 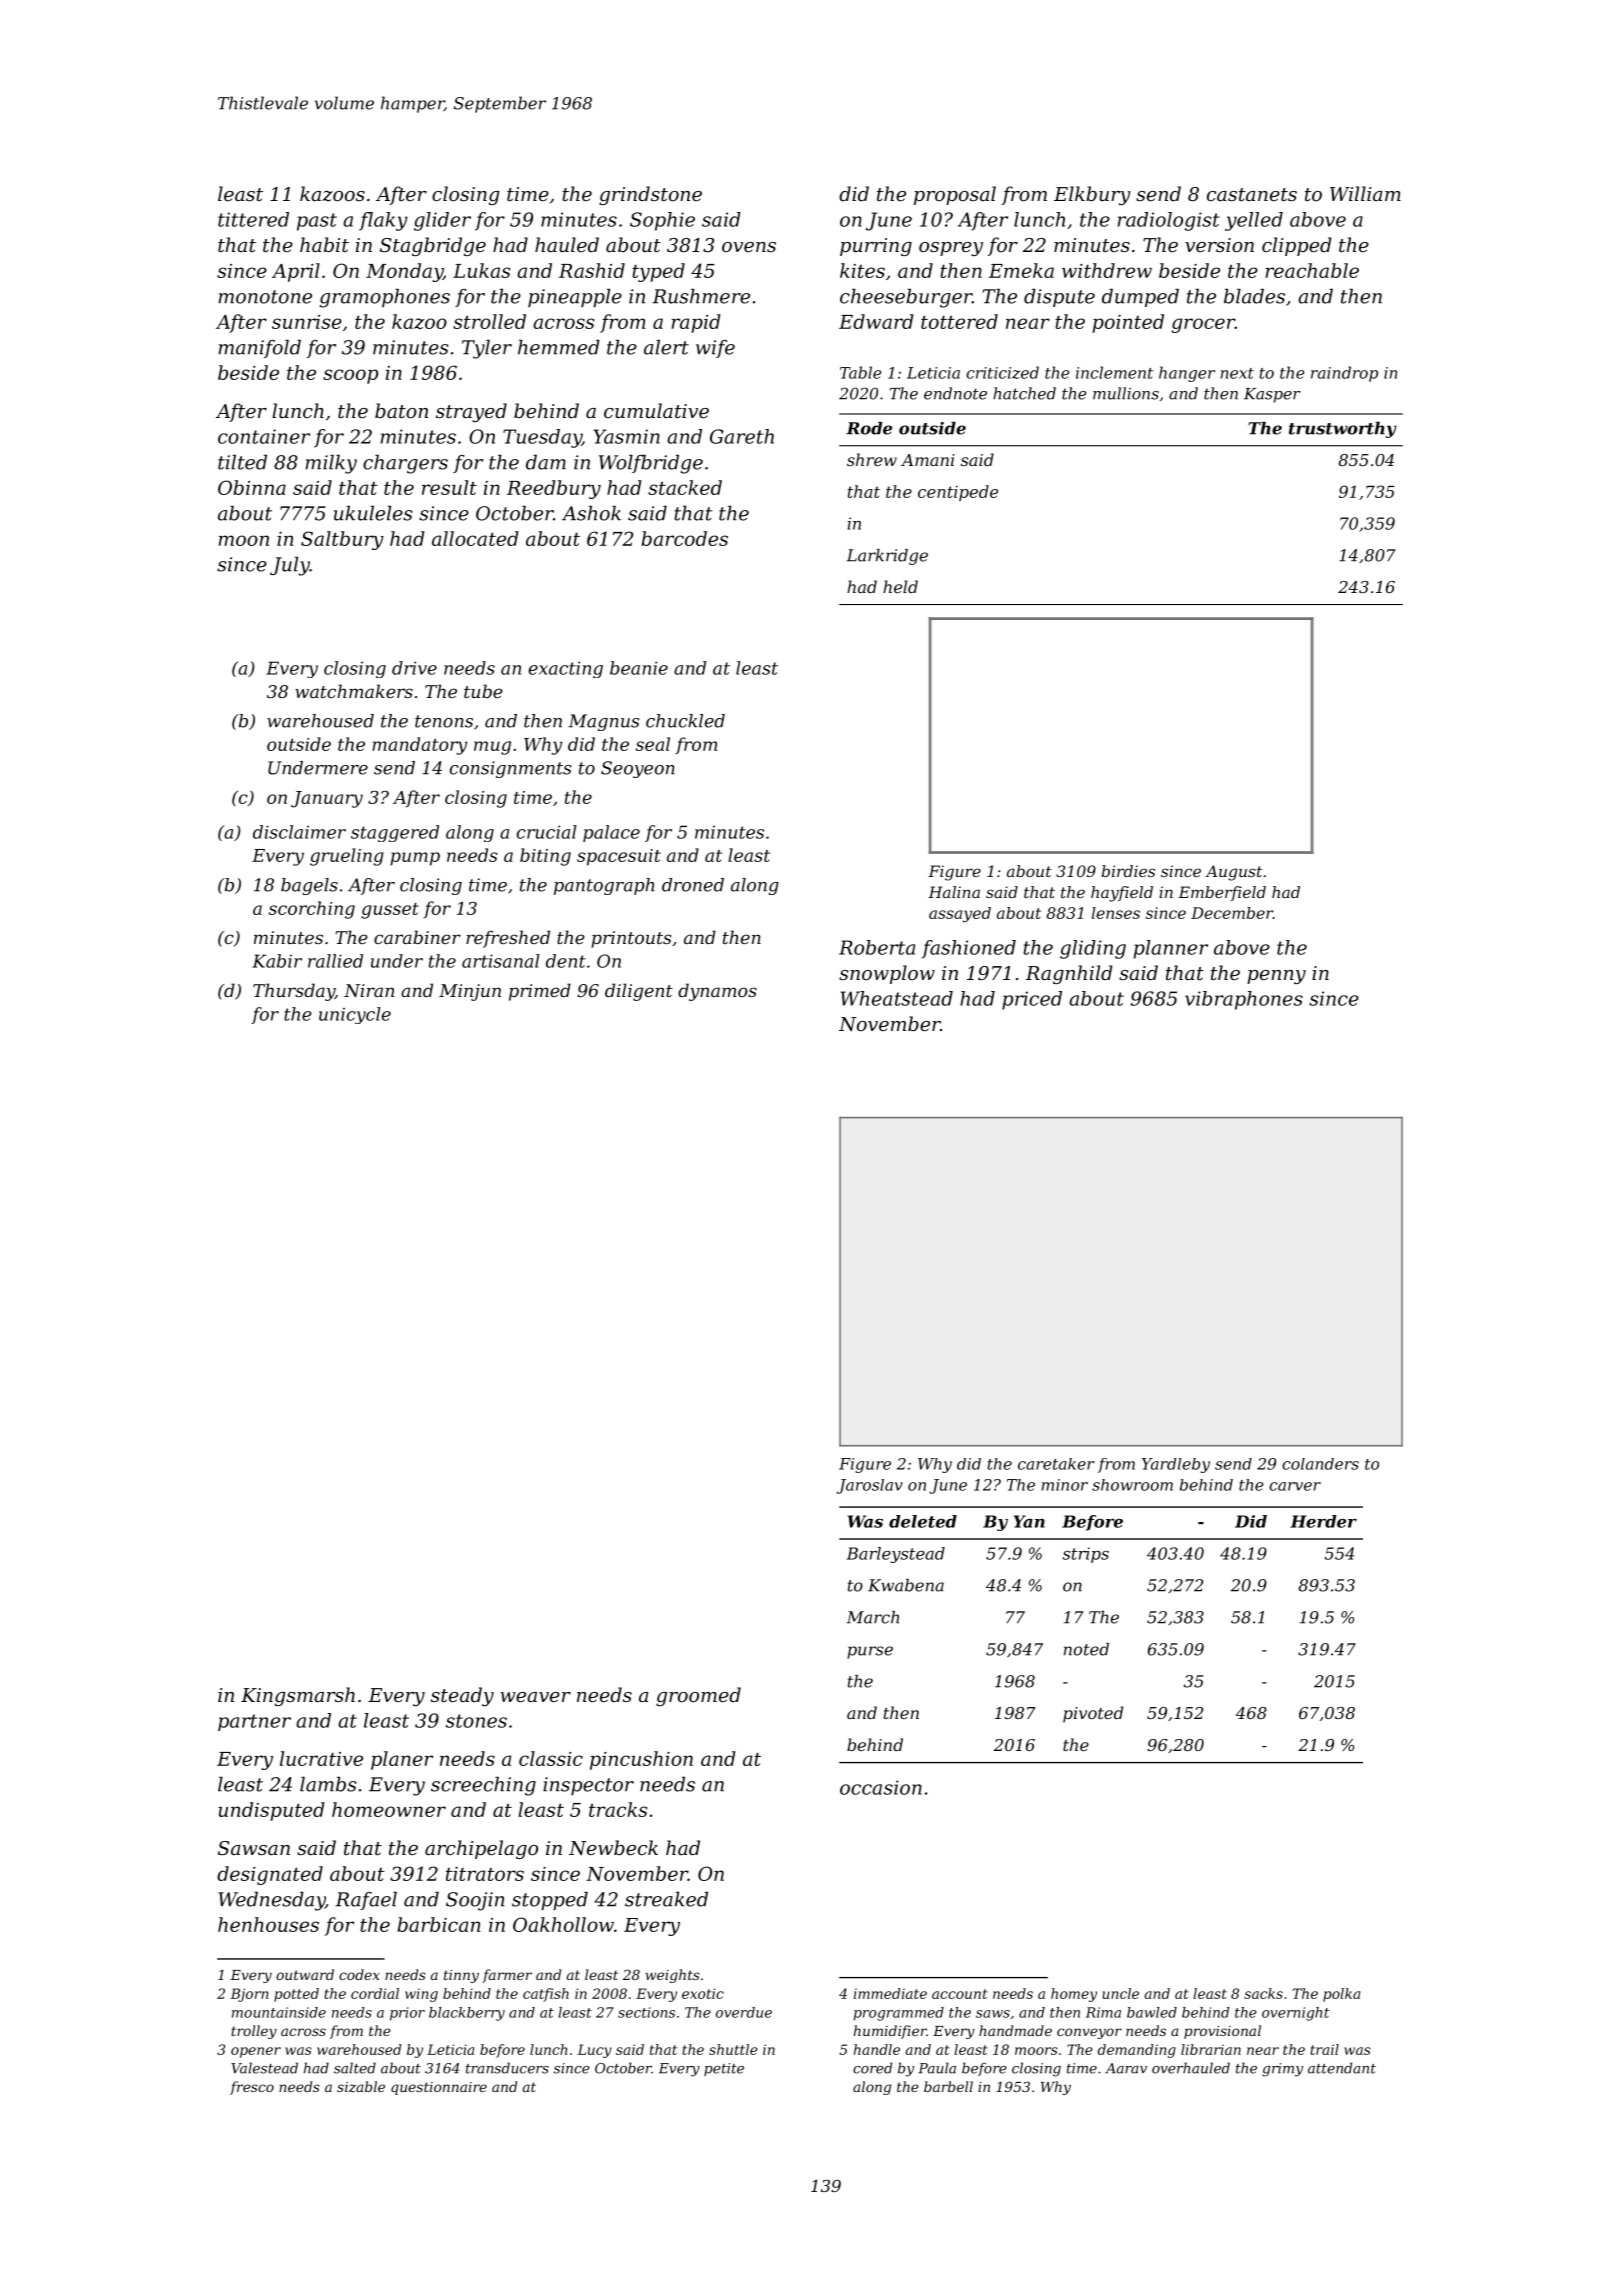 What do you see at coordinates (1365, 193) in the document?
I see `William` at bounding box center [1365, 193].
